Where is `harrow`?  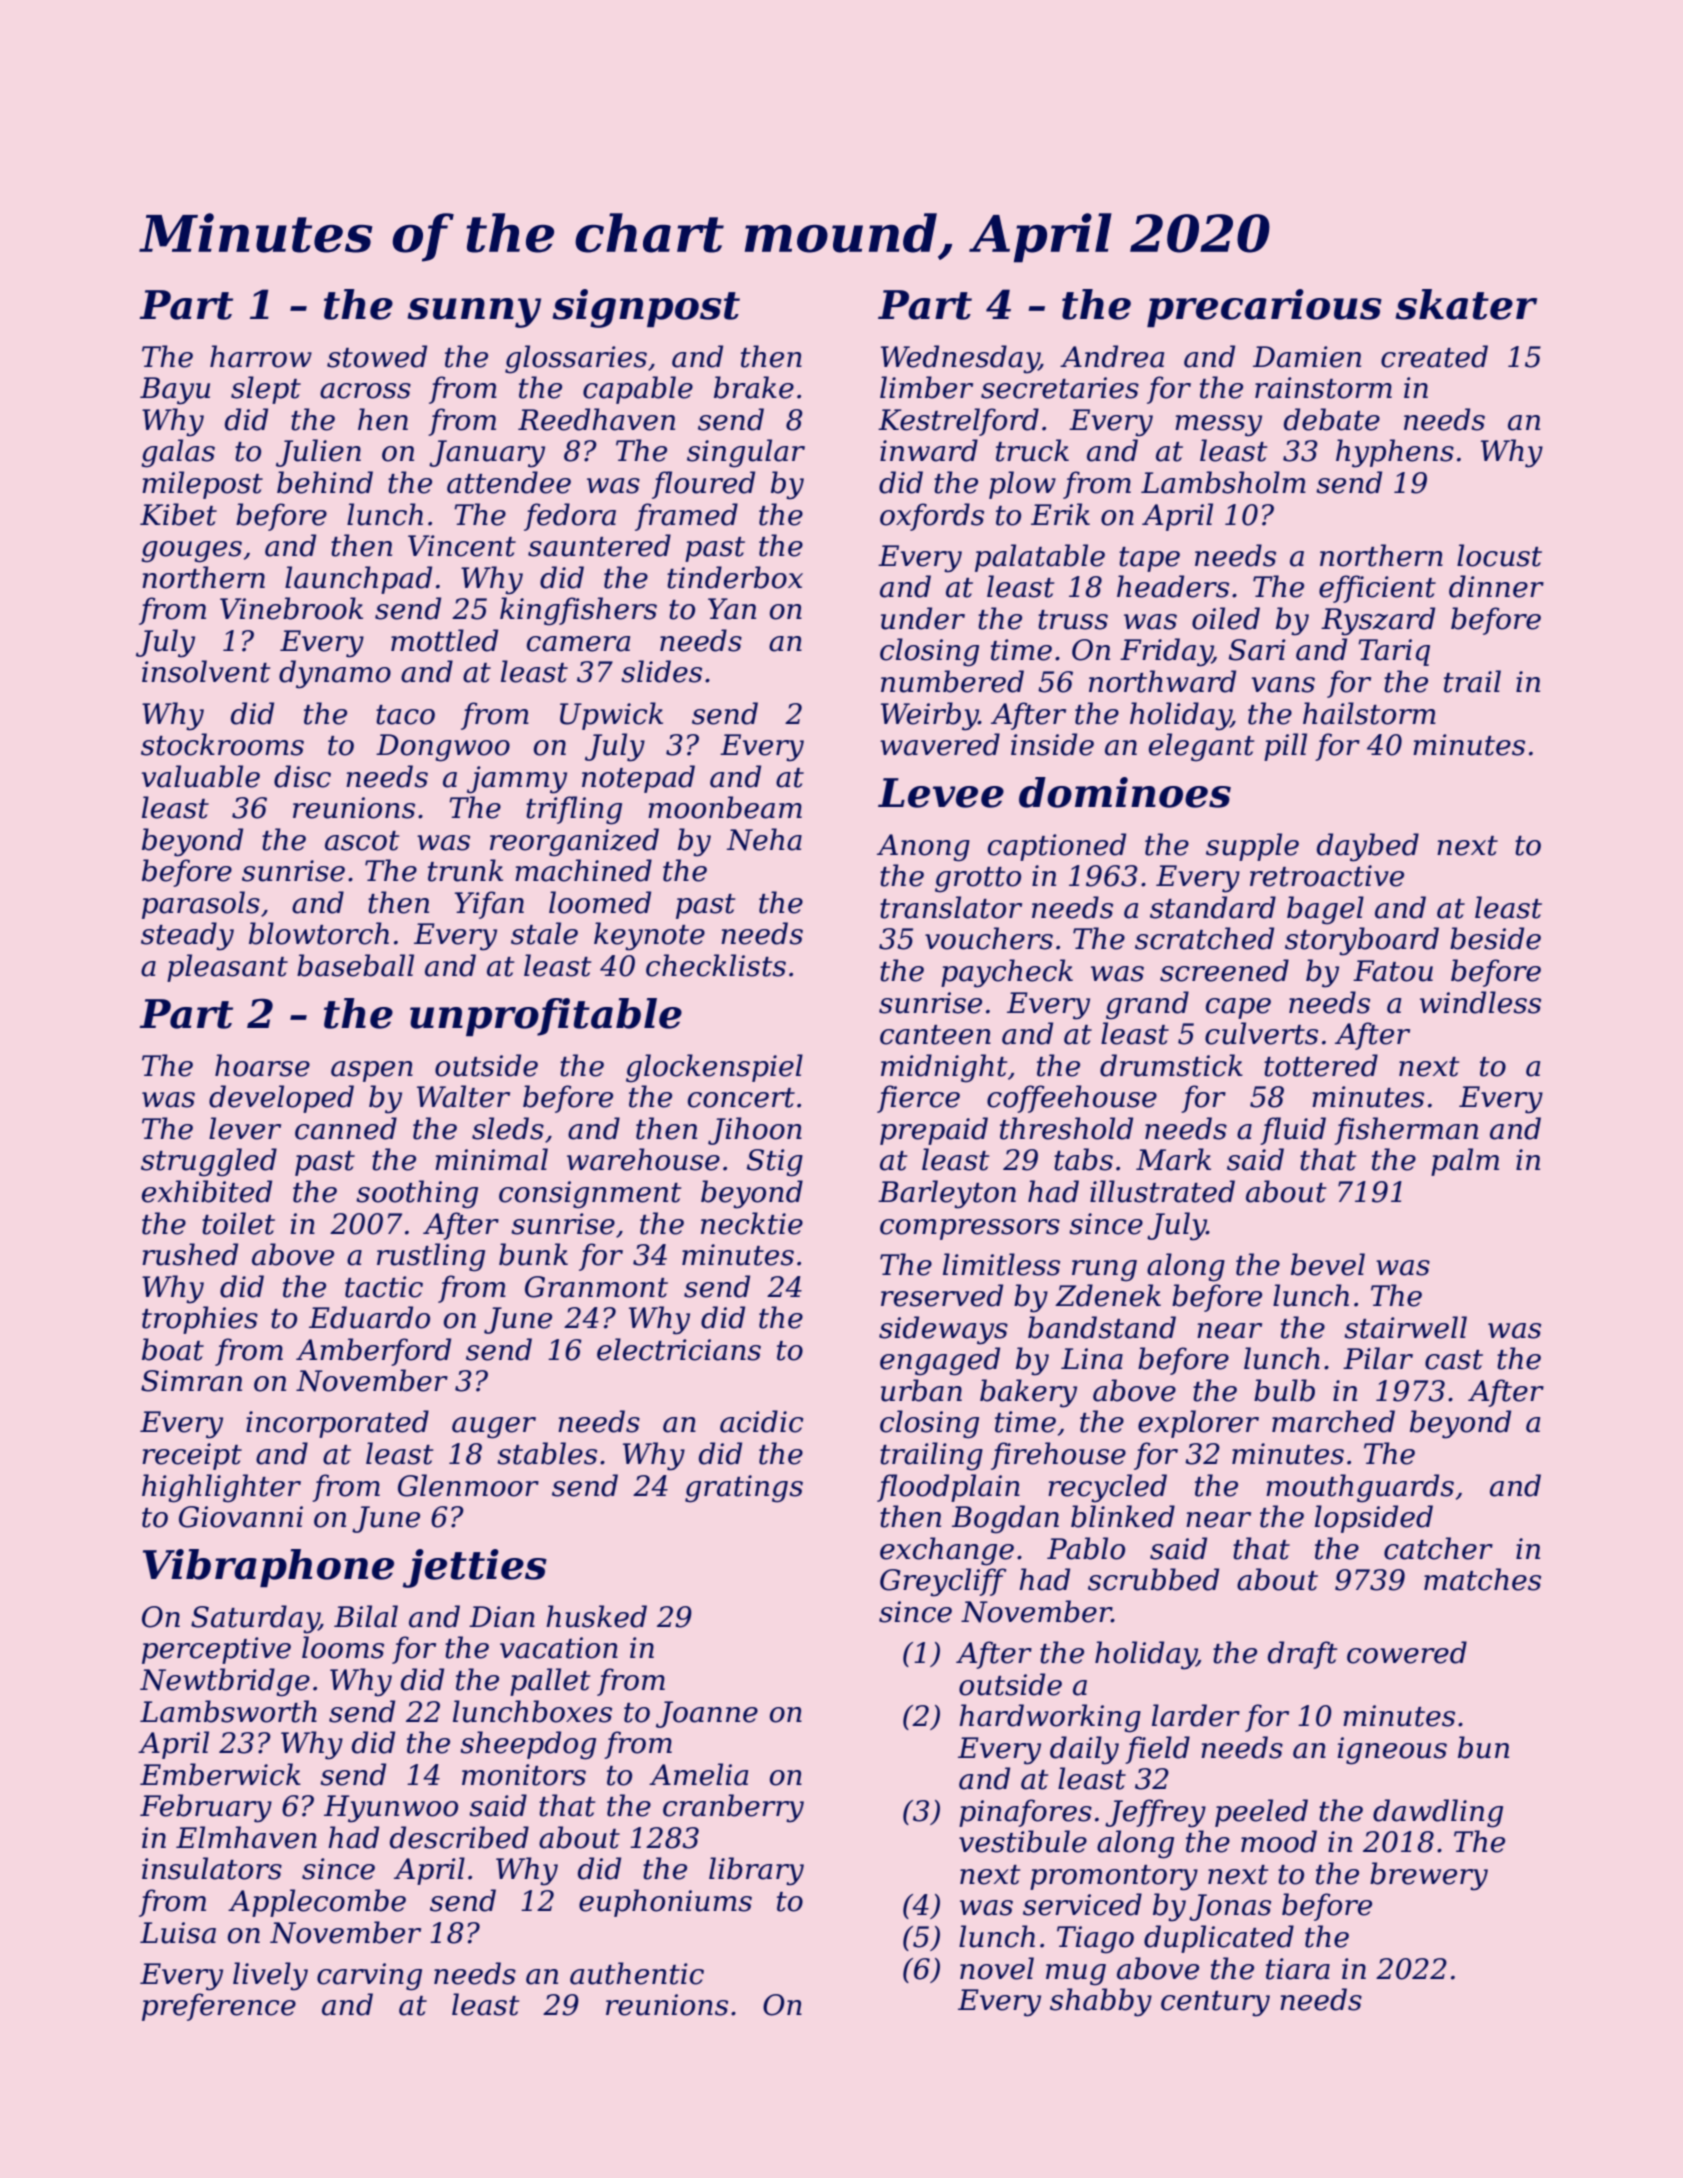 harrow is located at coordinates (261, 356).
